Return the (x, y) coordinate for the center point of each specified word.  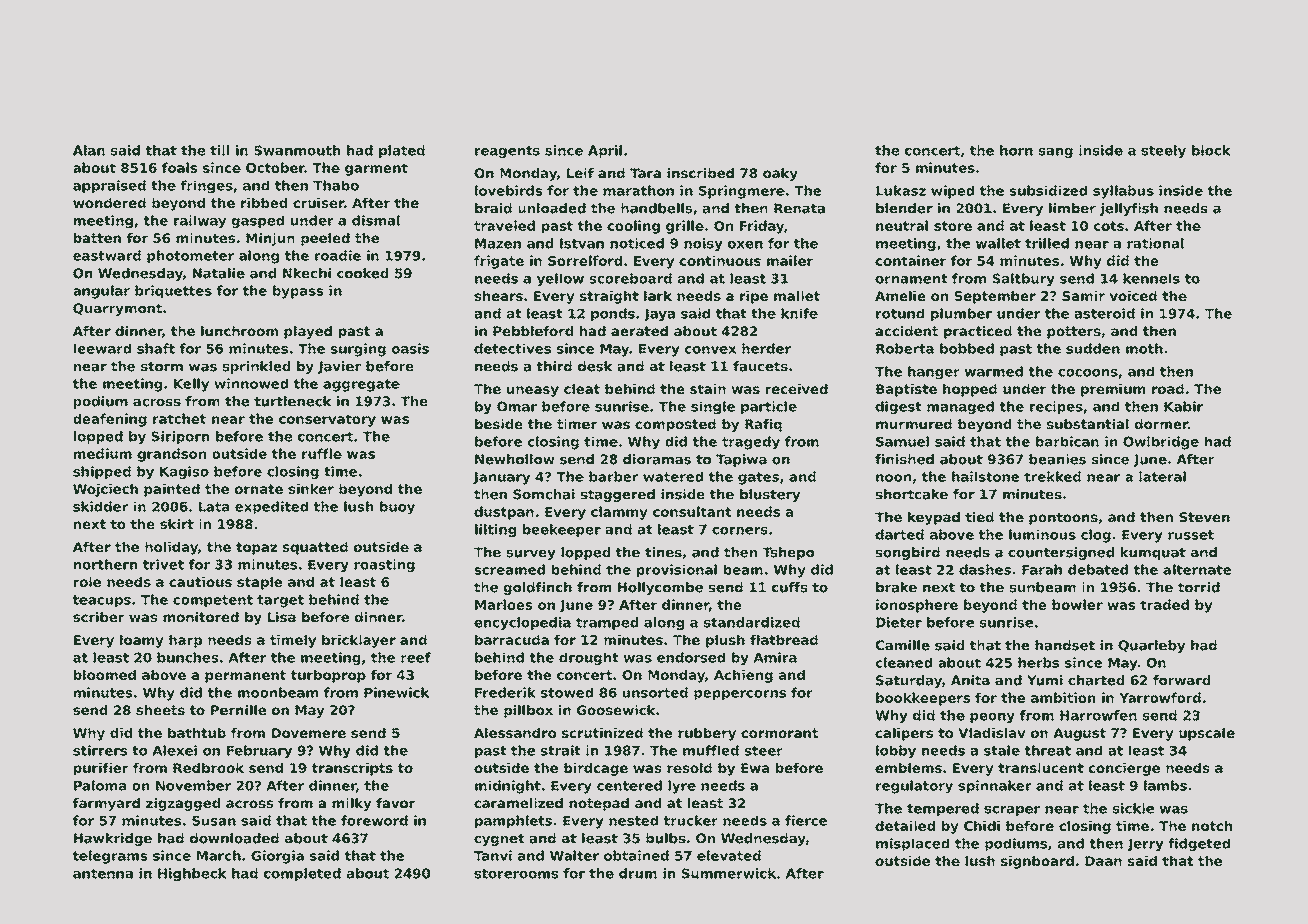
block (1211, 150)
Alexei (174, 750)
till (219, 150)
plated (402, 151)
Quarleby (1151, 646)
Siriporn (180, 437)
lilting (495, 530)
